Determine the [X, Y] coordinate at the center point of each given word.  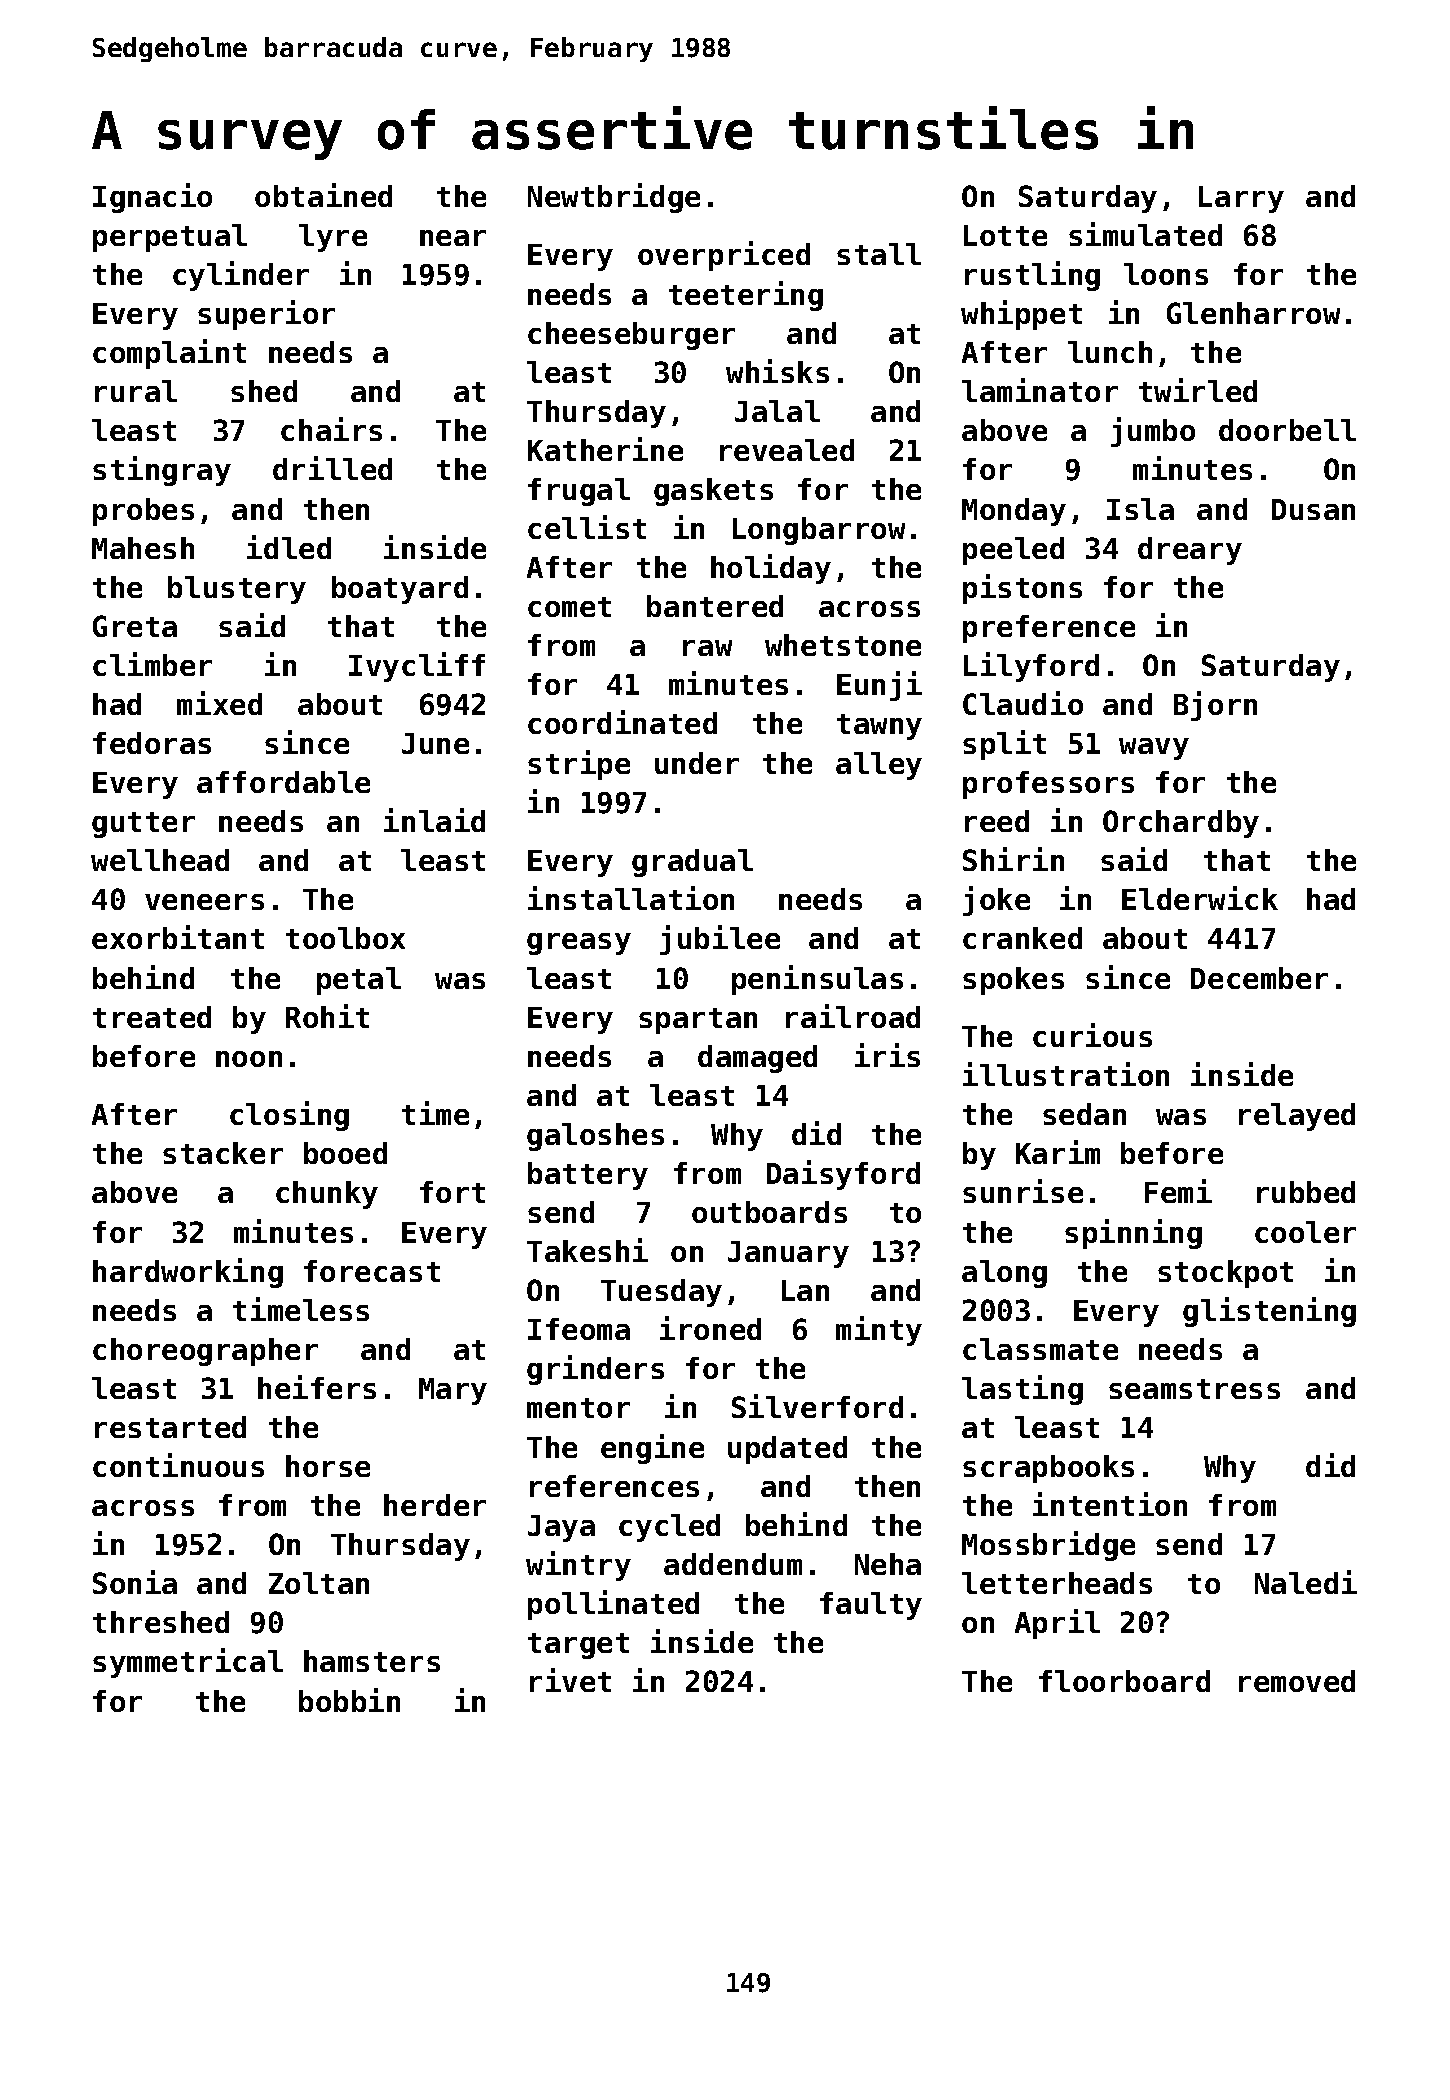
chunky [327, 1195]
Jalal [777, 411]
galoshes [595, 1137]
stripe [579, 765]
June [435, 743]
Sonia [135, 1582]
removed [1297, 1681]
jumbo [1153, 432]
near [453, 238]
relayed [1297, 1117]
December [1259, 978]
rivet [570, 1680]
